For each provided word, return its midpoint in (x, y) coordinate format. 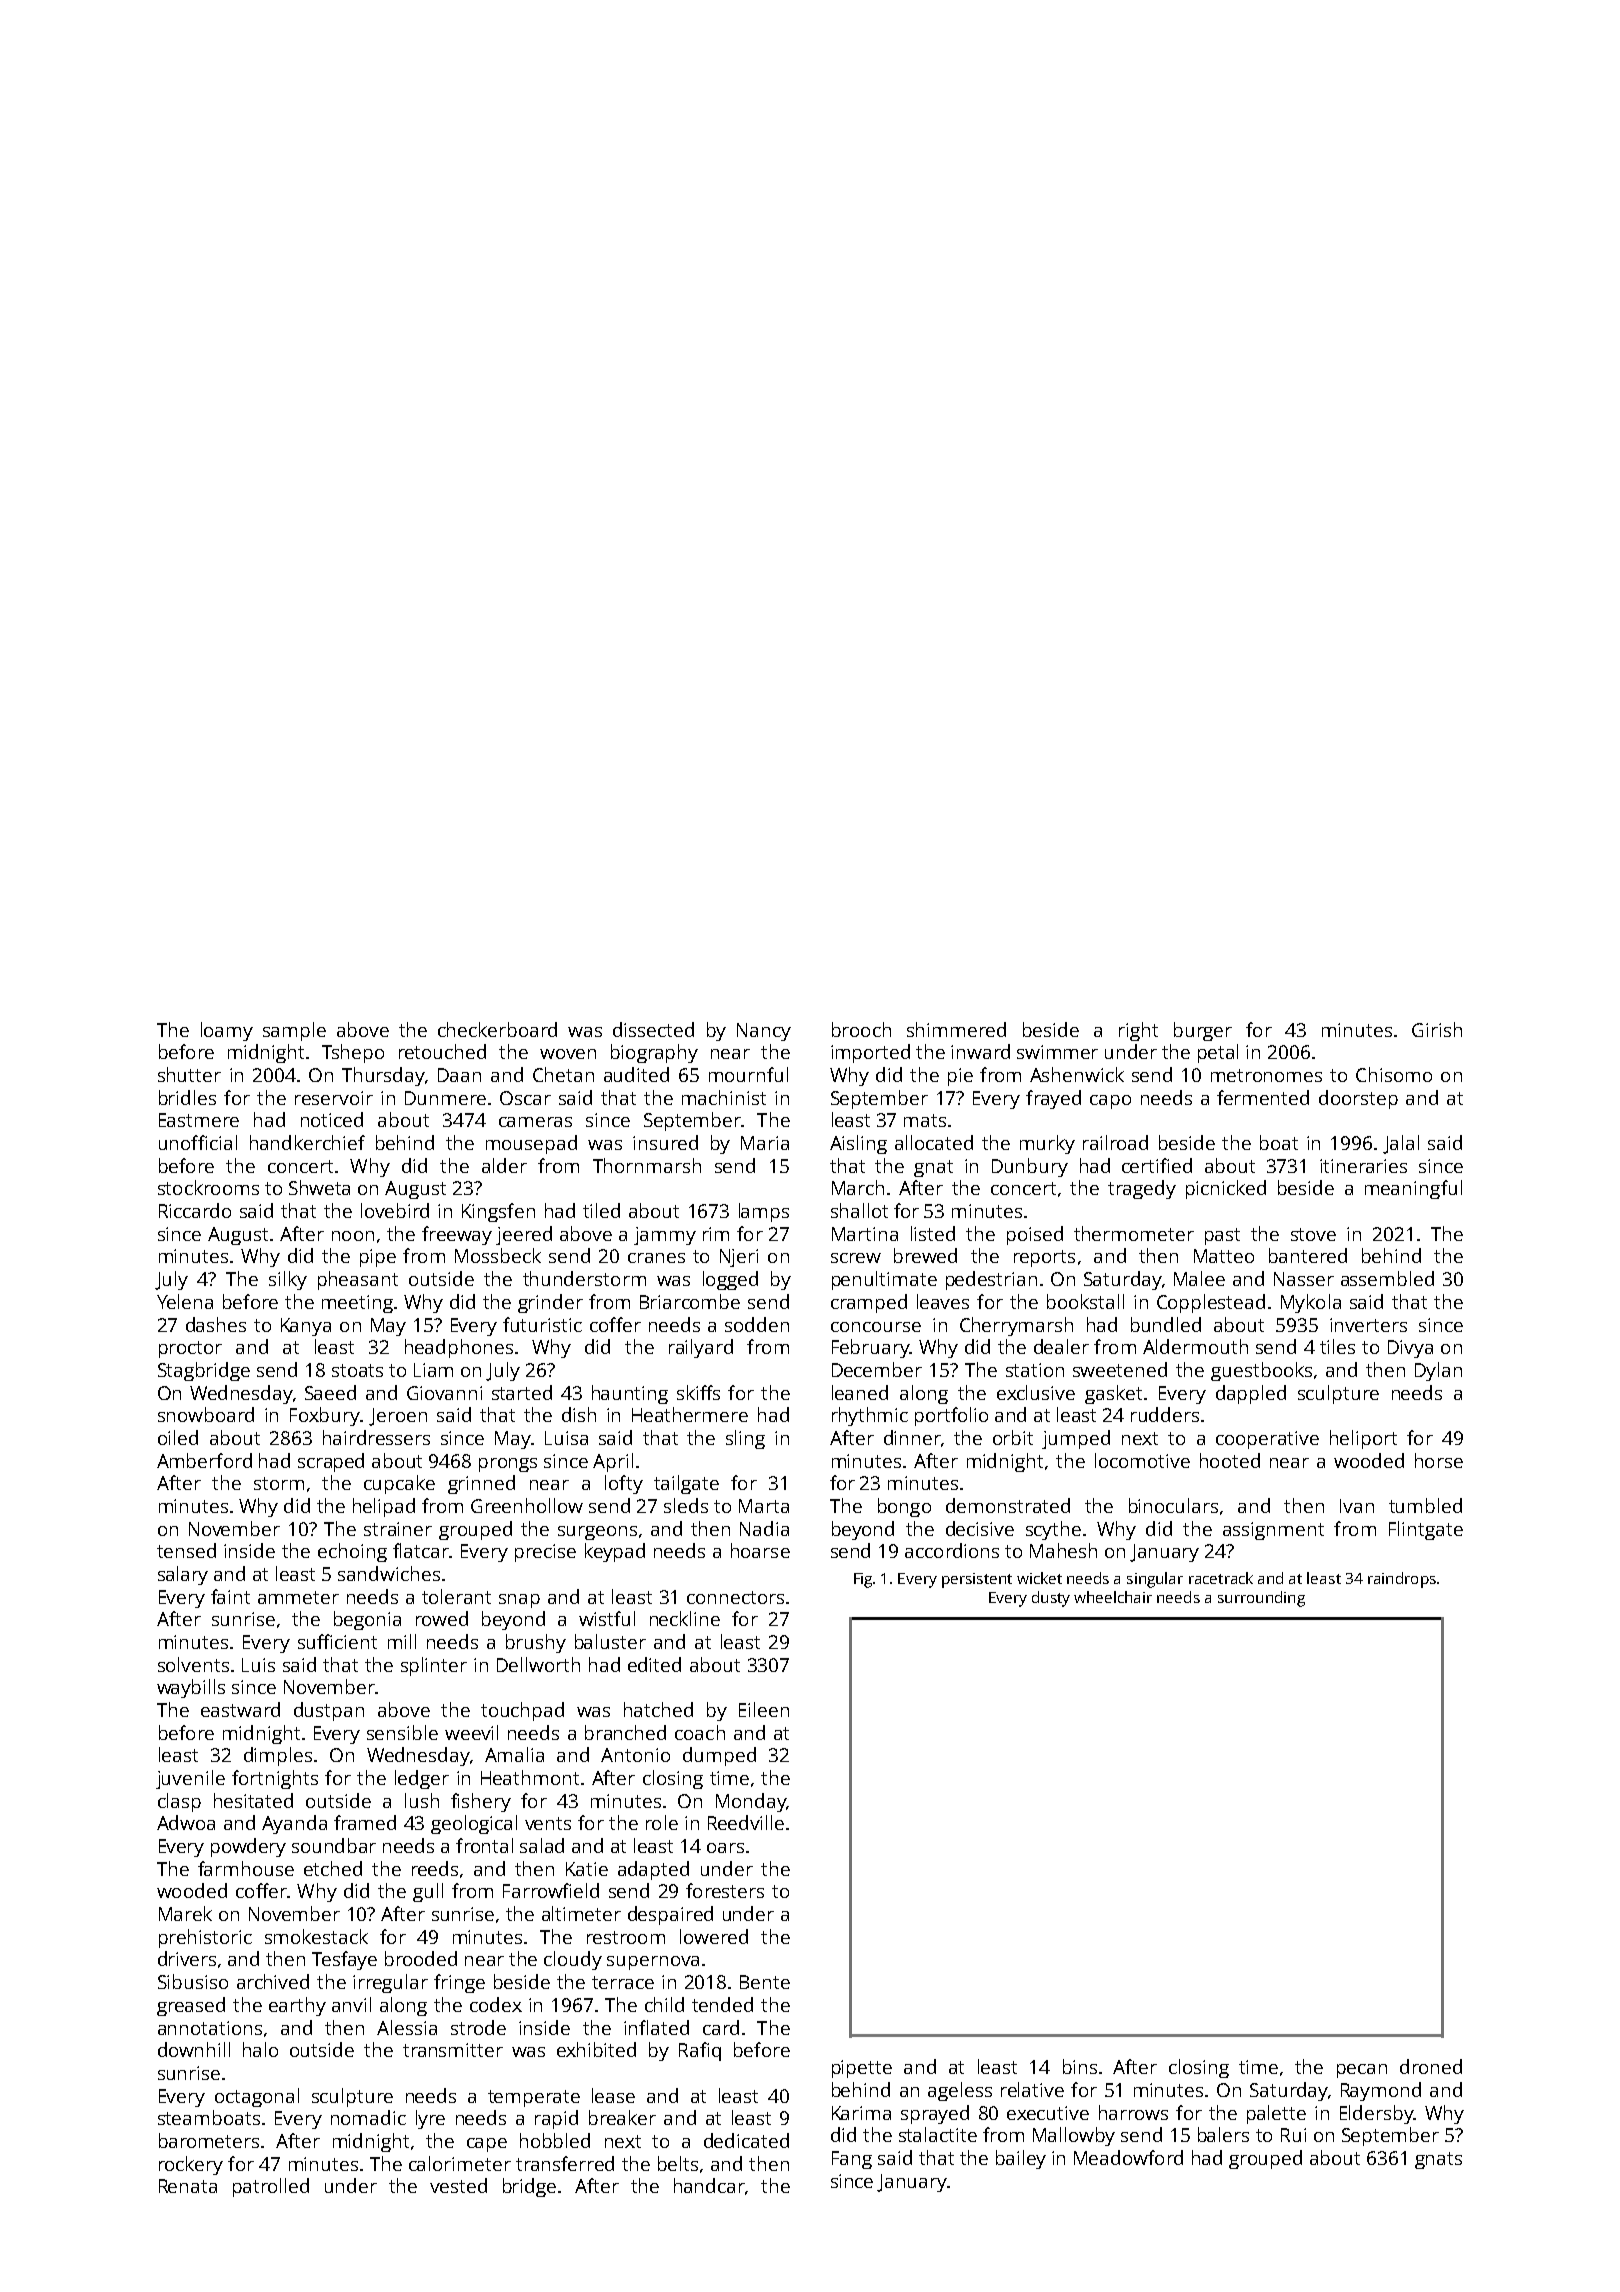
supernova (653, 1963)
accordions (952, 1550)
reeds (435, 1868)
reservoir (334, 1098)
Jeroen (398, 1417)
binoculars (1173, 1505)
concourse (876, 1327)
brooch (861, 1029)
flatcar (421, 1550)
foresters (725, 1890)
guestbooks (1261, 1371)
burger (1203, 1031)
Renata (188, 2186)
